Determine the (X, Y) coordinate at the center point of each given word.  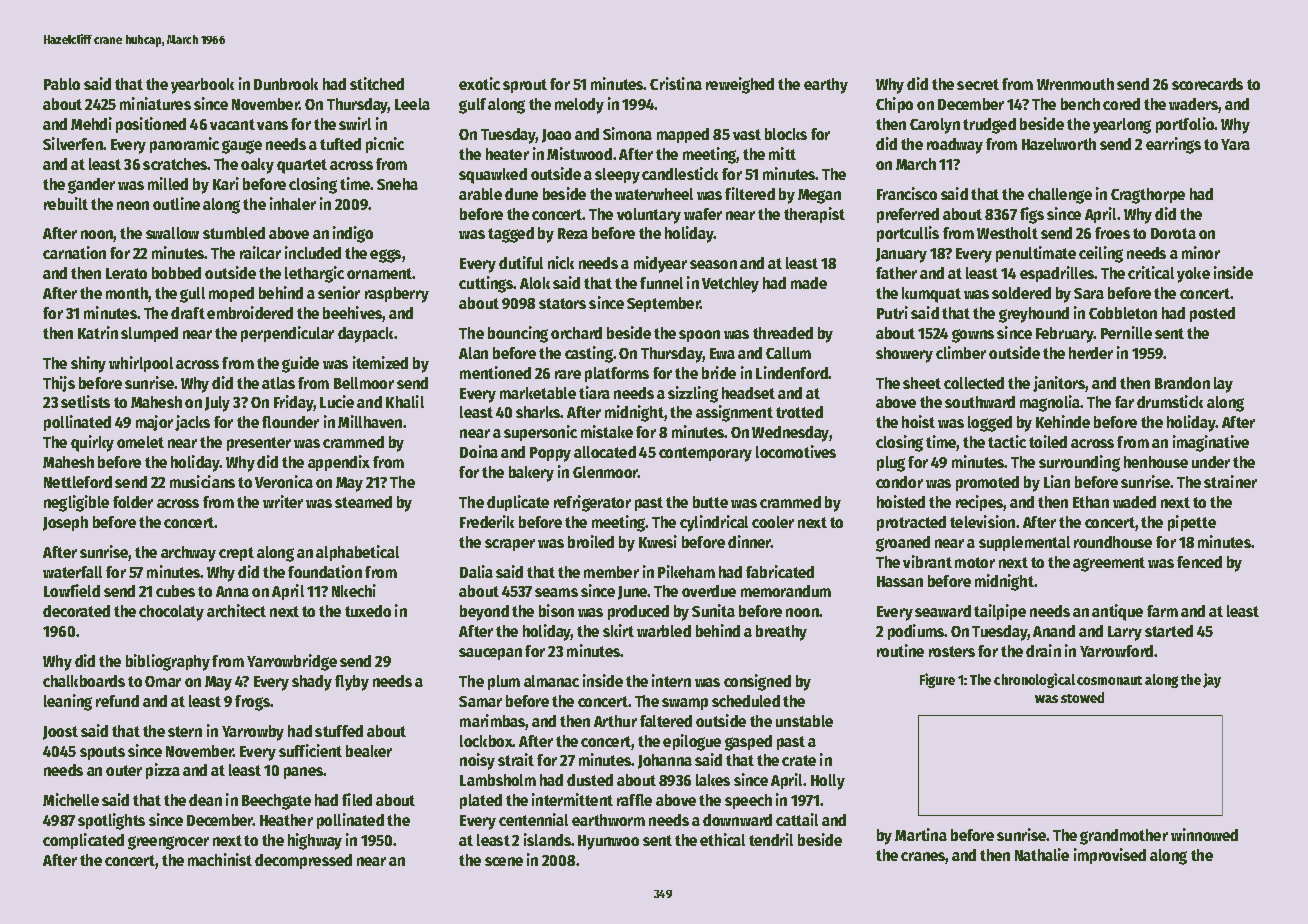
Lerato (126, 273)
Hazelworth (1059, 144)
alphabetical (357, 553)
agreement (1109, 564)
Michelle (71, 799)
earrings (1173, 145)
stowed (1082, 697)
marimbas (493, 722)
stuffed (339, 731)
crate (799, 760)
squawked (493, 176)
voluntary (649, 216)
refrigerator (592, 503)
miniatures (155, 103)
